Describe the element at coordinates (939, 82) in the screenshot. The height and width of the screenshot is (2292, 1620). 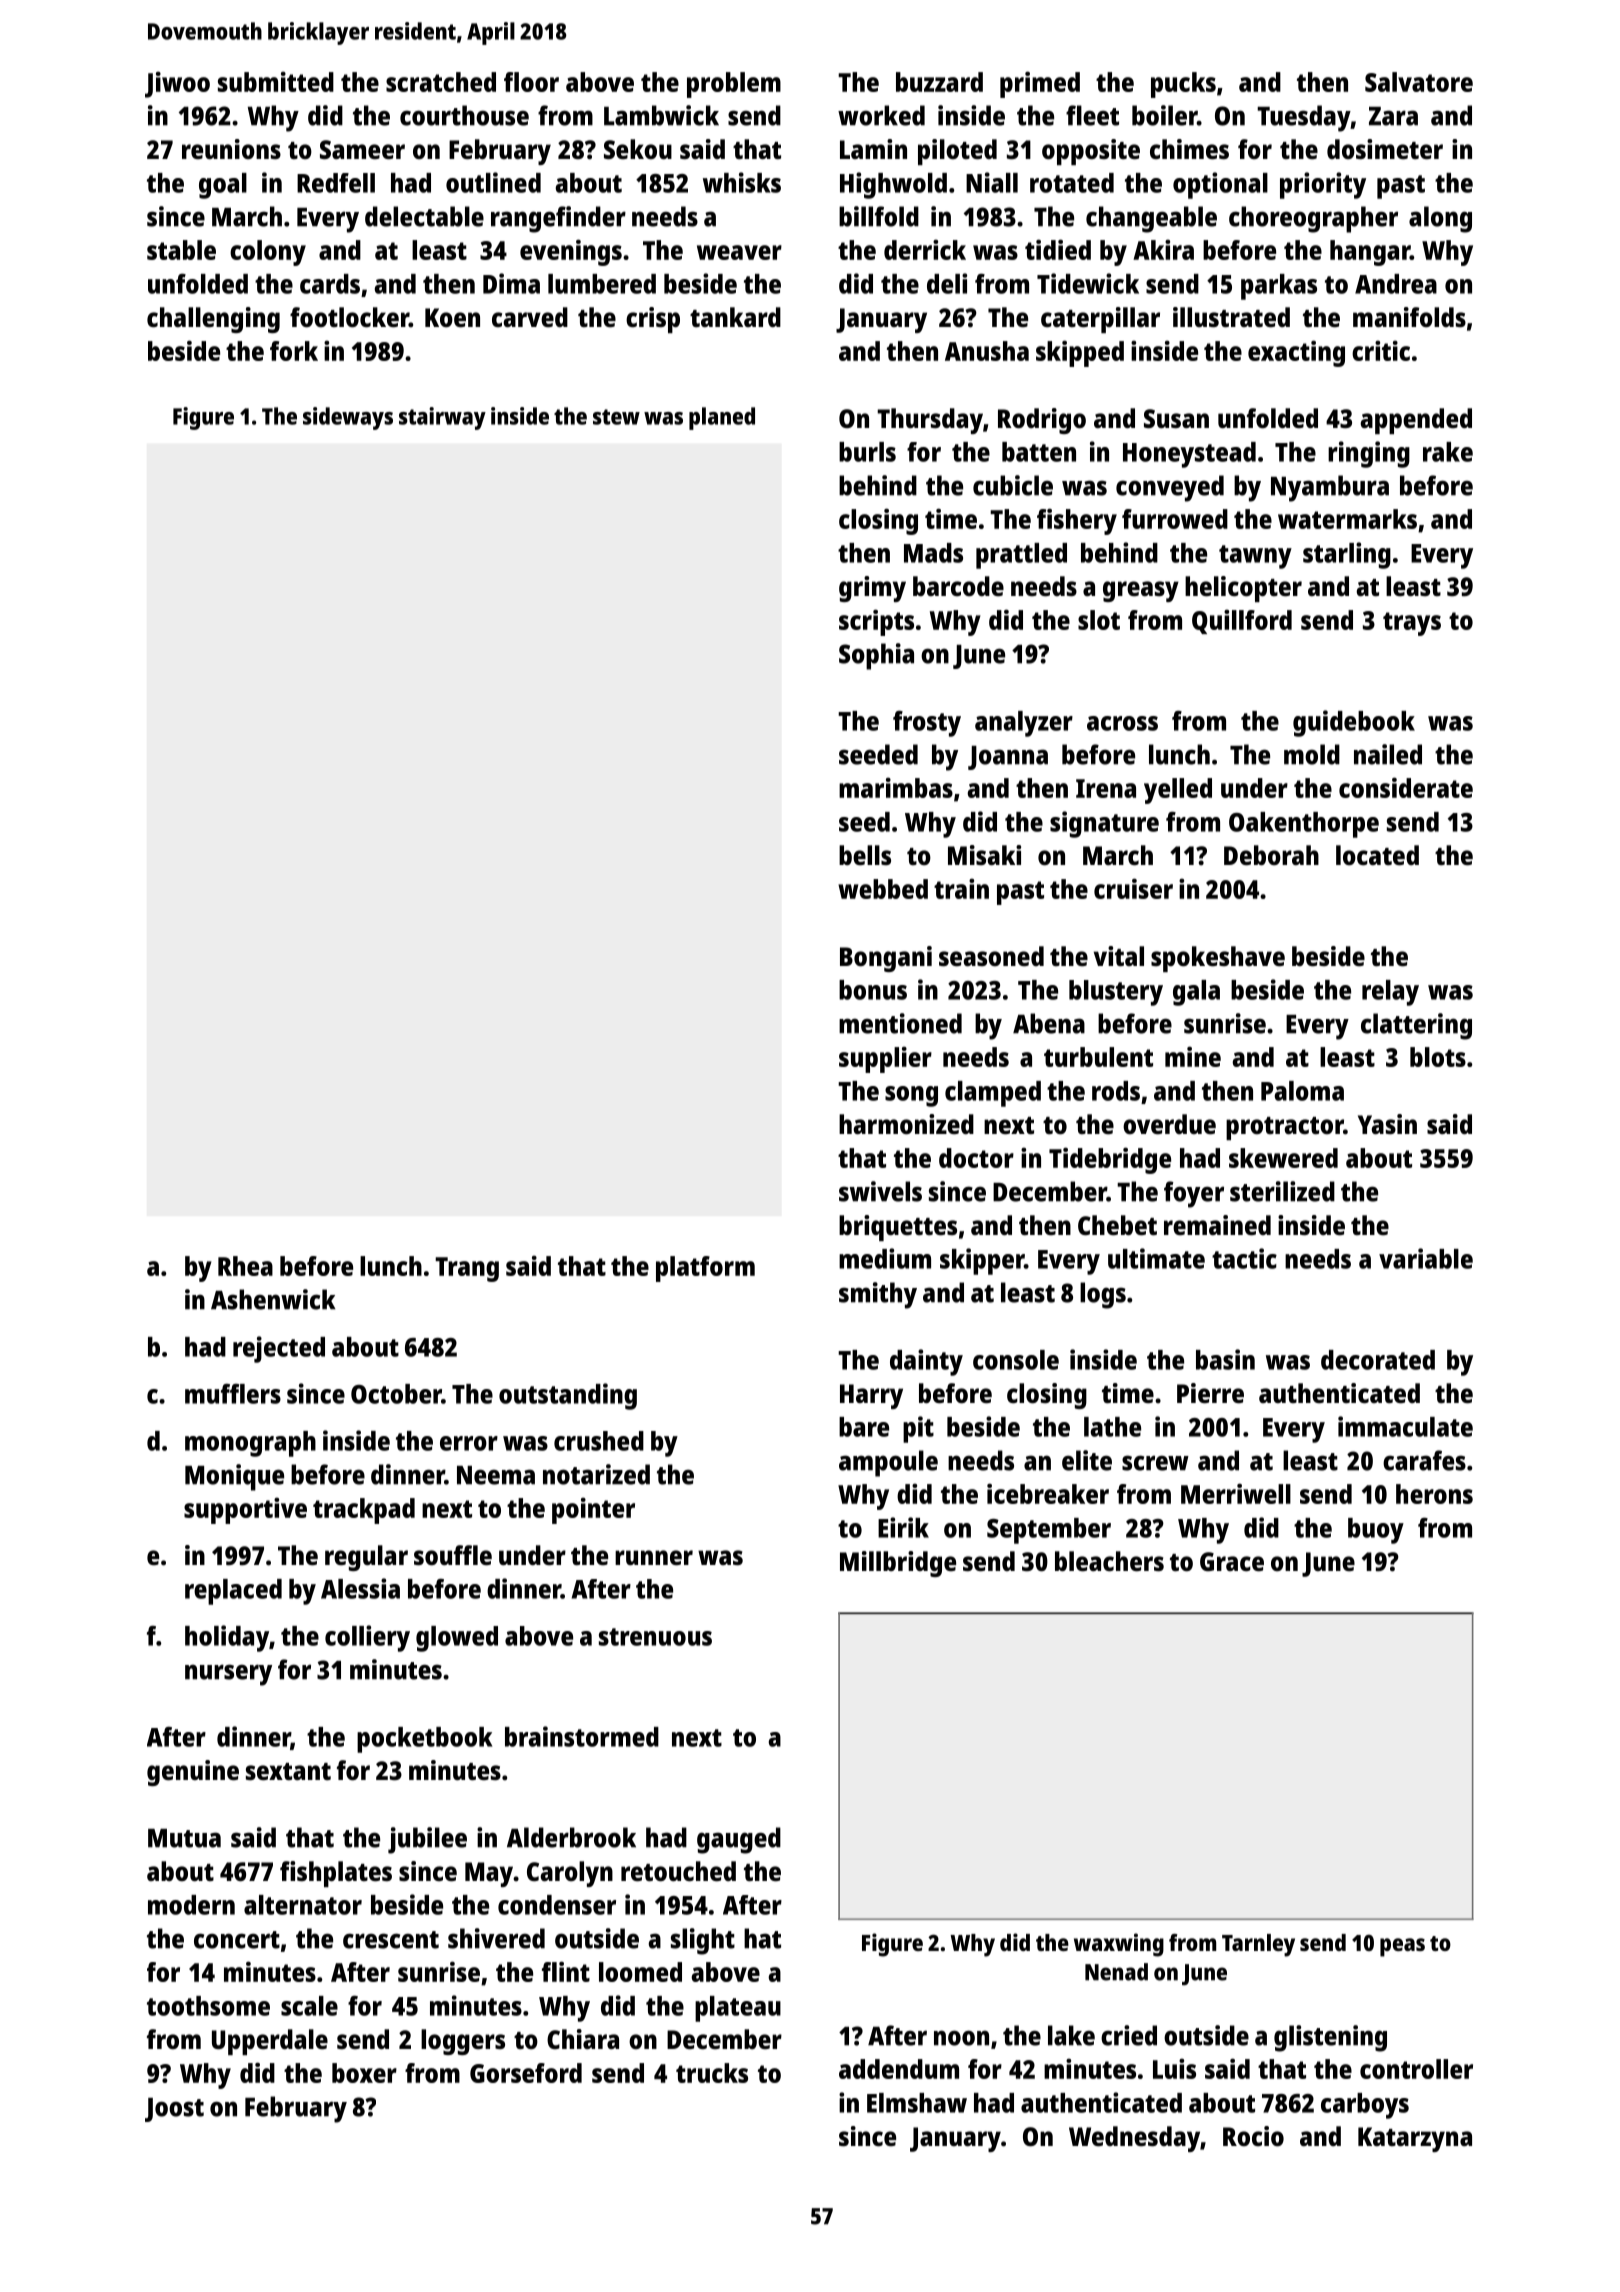
I see `buzzard` at that location.
